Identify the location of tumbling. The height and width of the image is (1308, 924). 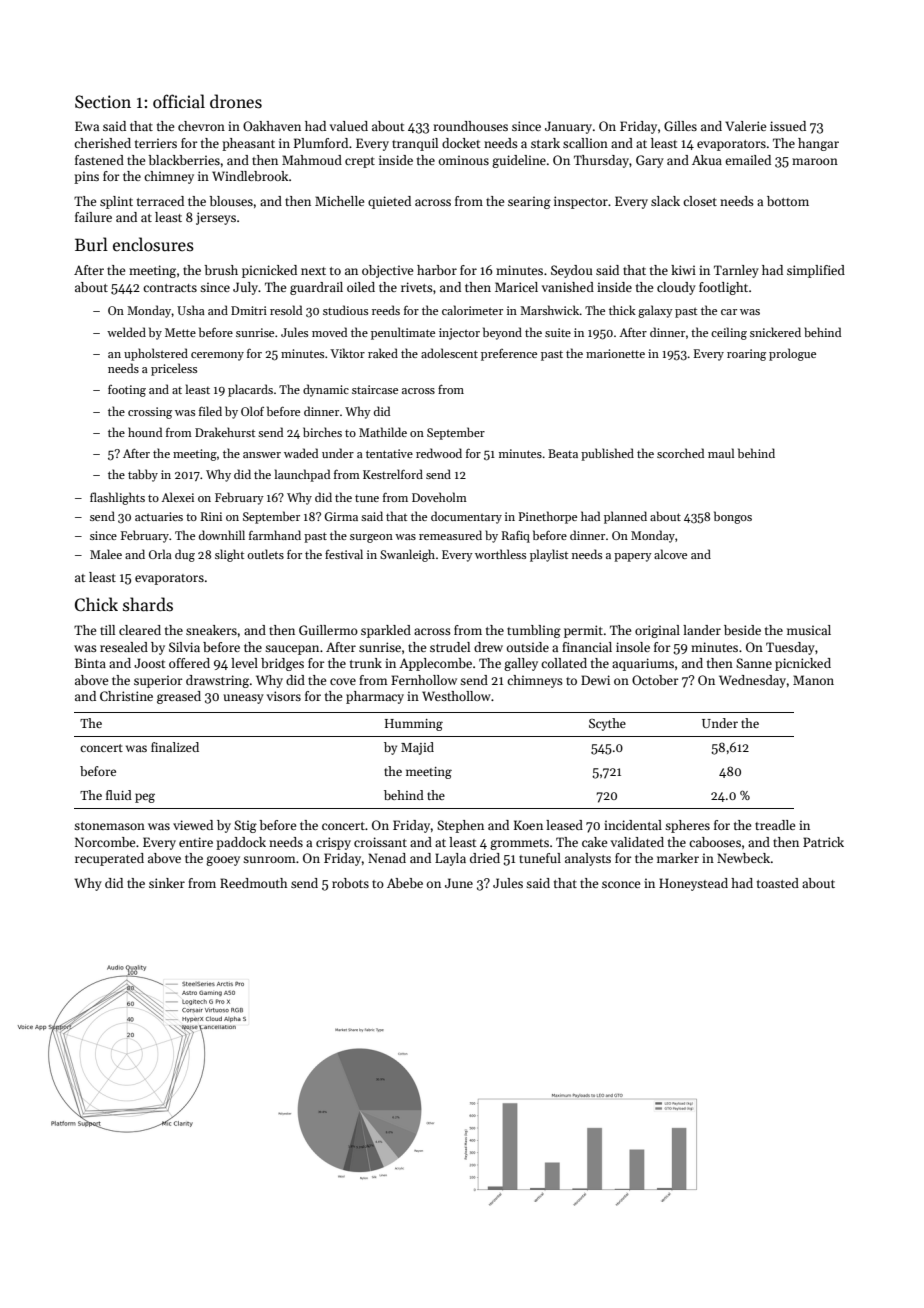
(534, 631).
